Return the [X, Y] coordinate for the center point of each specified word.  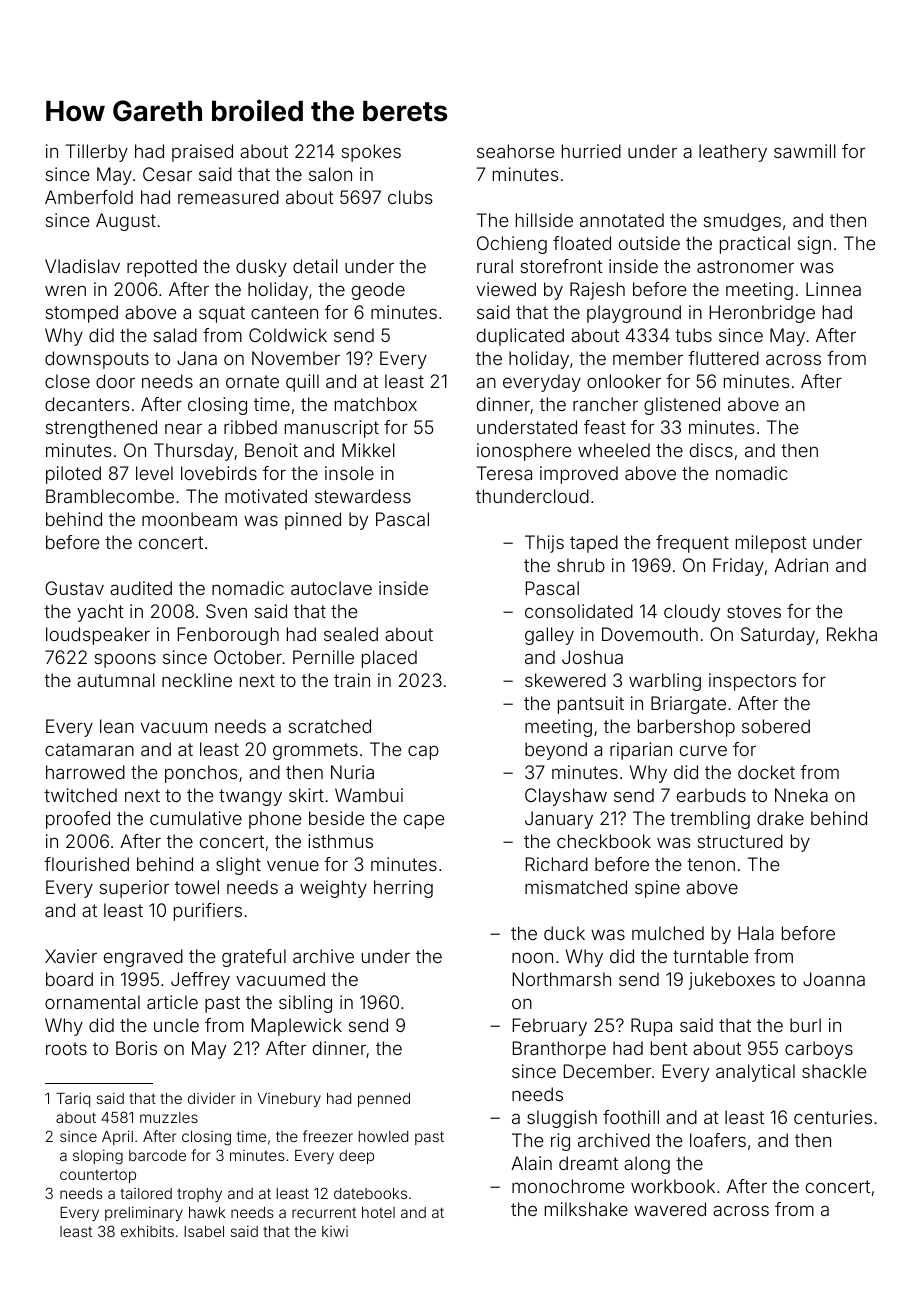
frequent [692, 544]
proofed [78, 820]
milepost [771, 544]
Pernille [323, 657]
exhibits [147, 1231]
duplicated [520, 337]
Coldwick [288, 335]
